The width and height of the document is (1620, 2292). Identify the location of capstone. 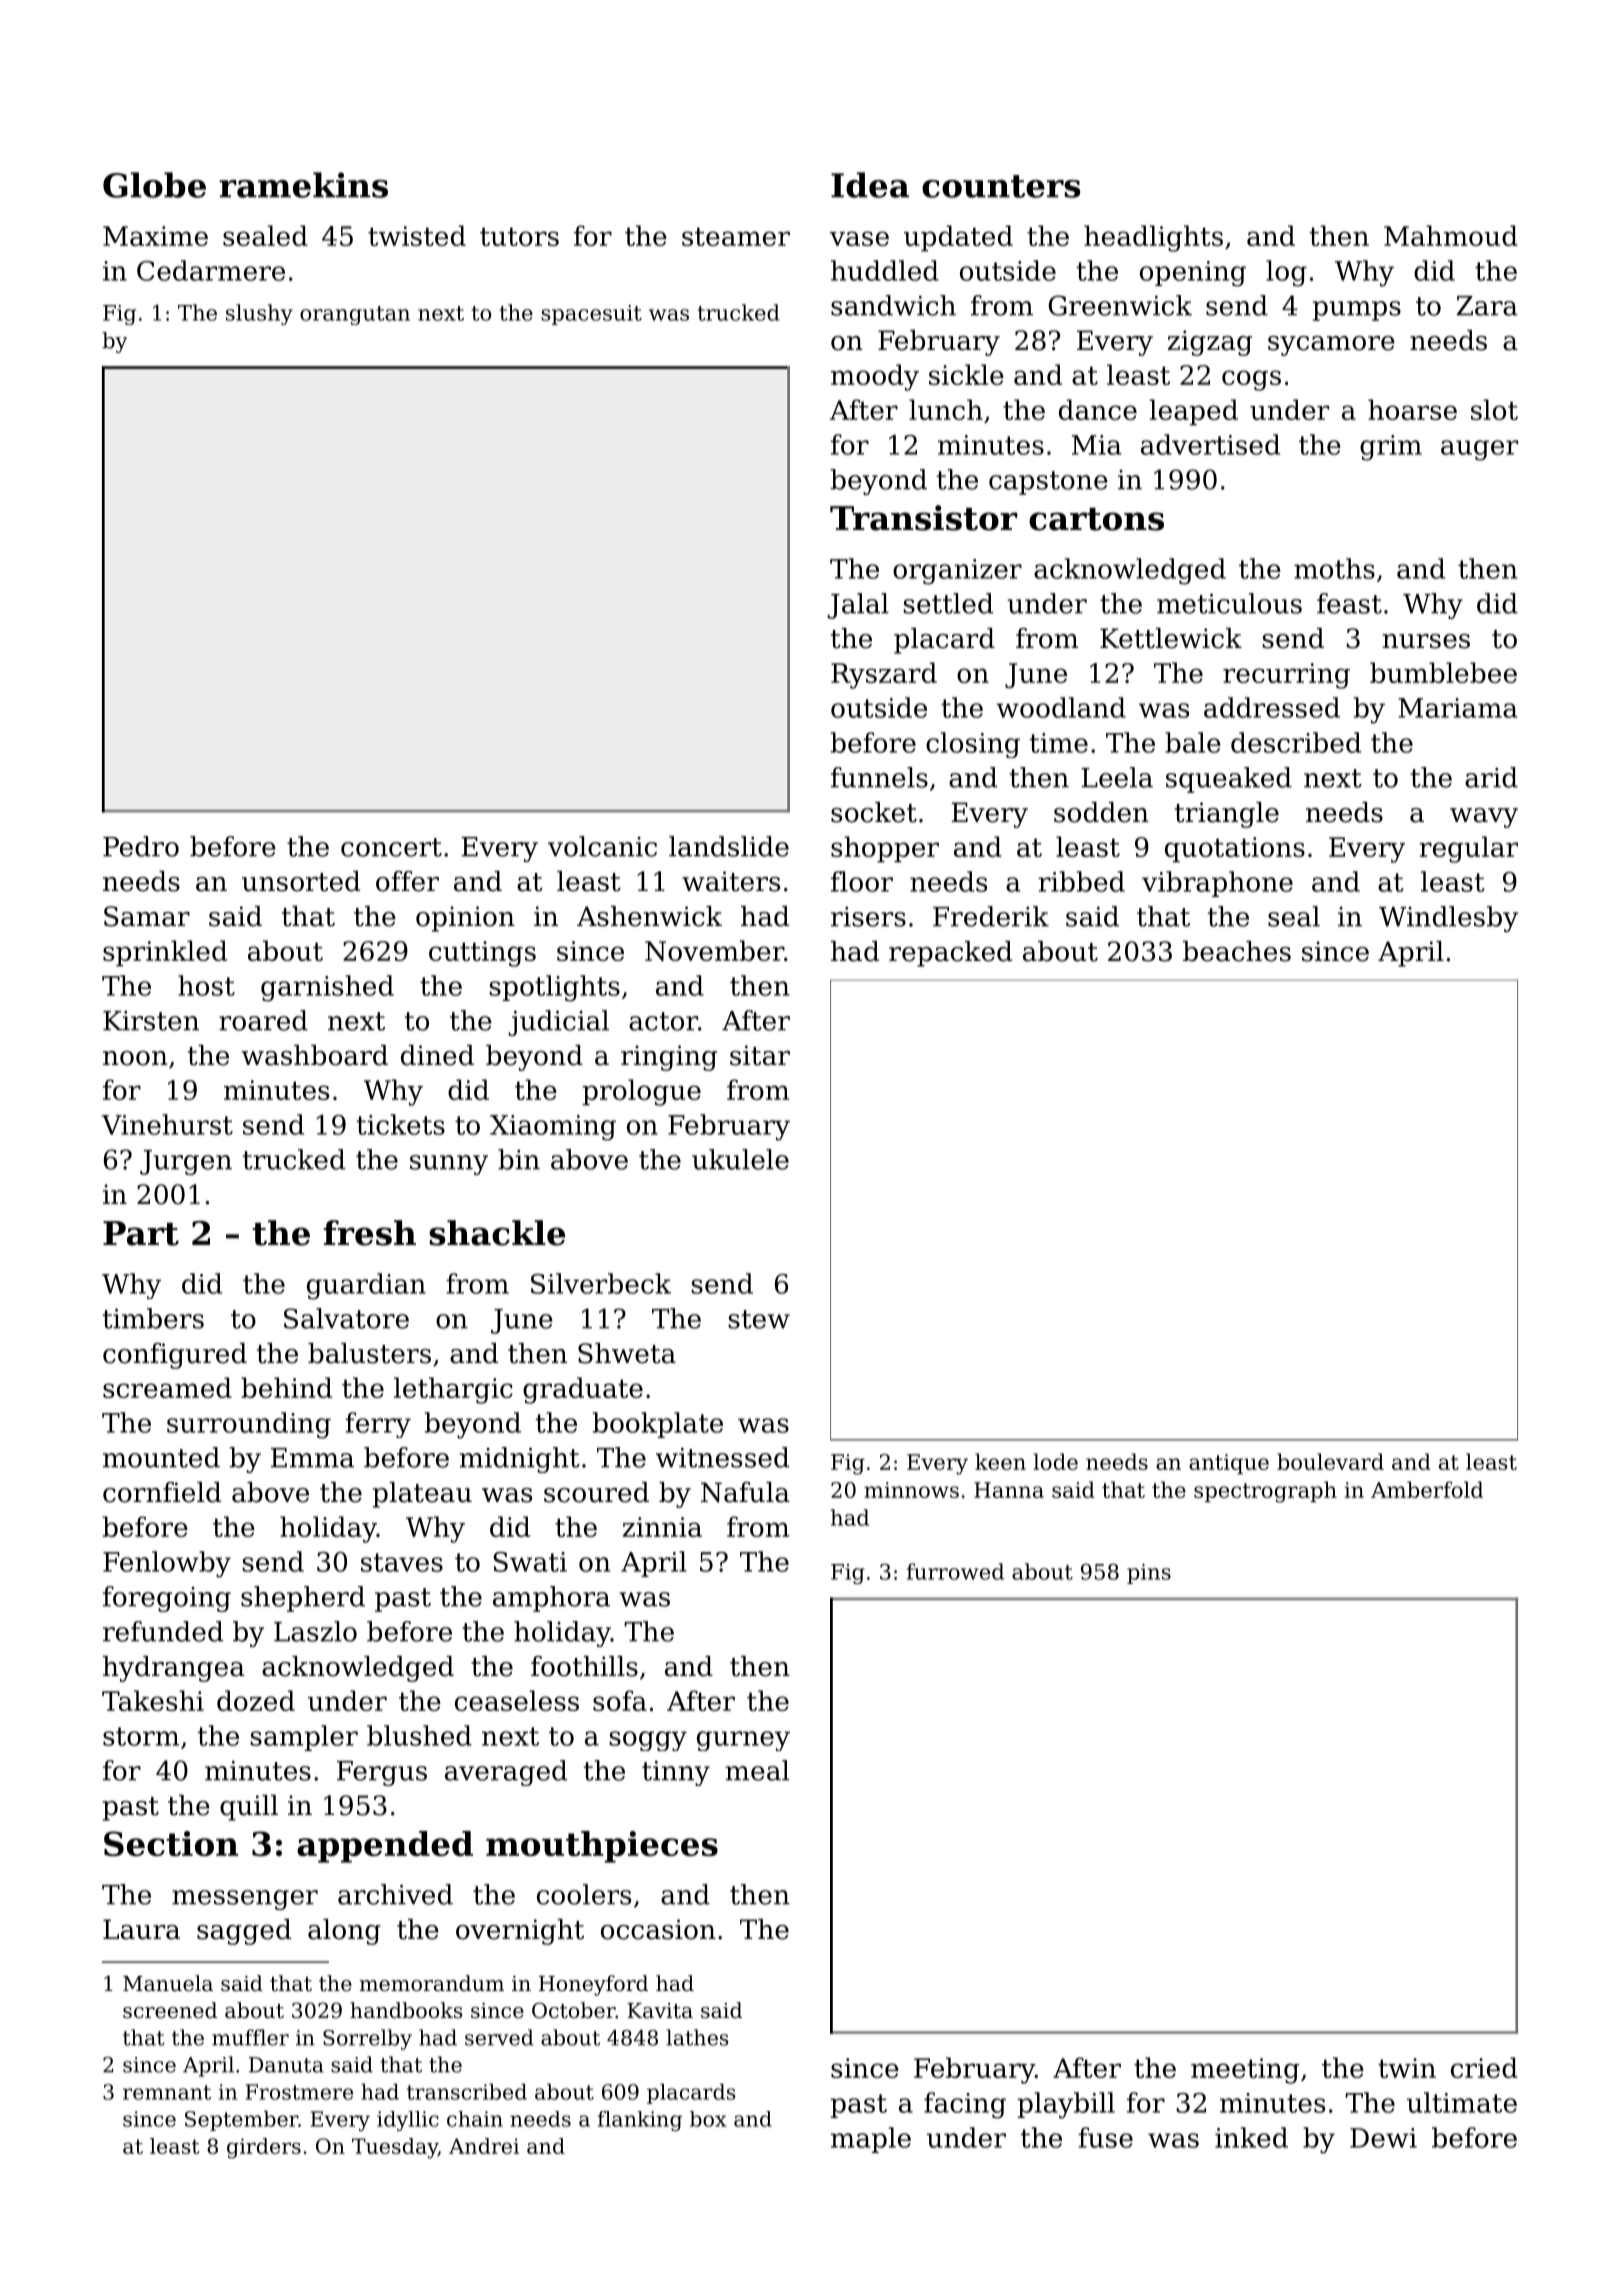
(1048, 483).
